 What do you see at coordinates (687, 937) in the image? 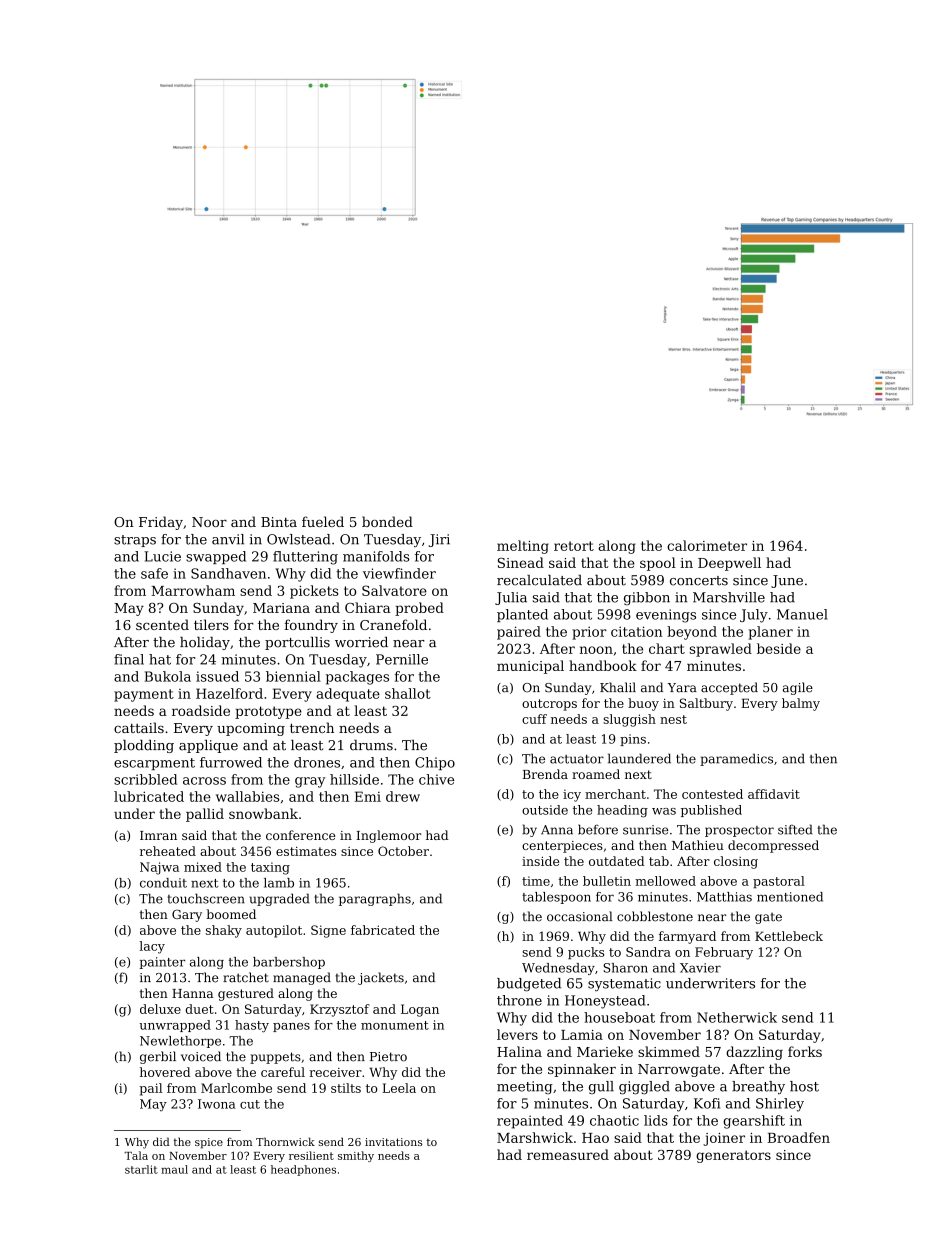
I see `farmyard` at bounding box center [687, 937].
